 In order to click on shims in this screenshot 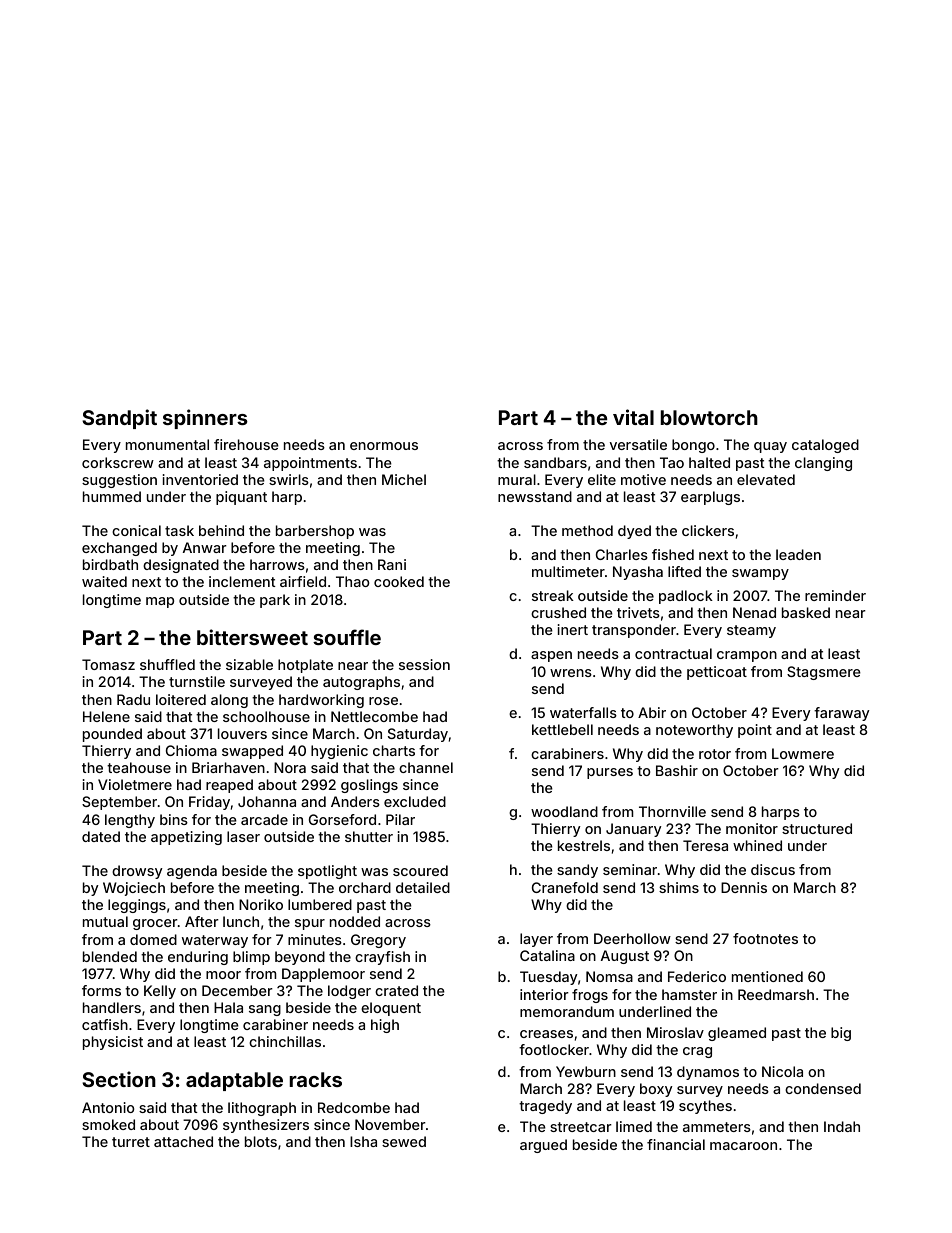, I will do `click(679, 887)`.
